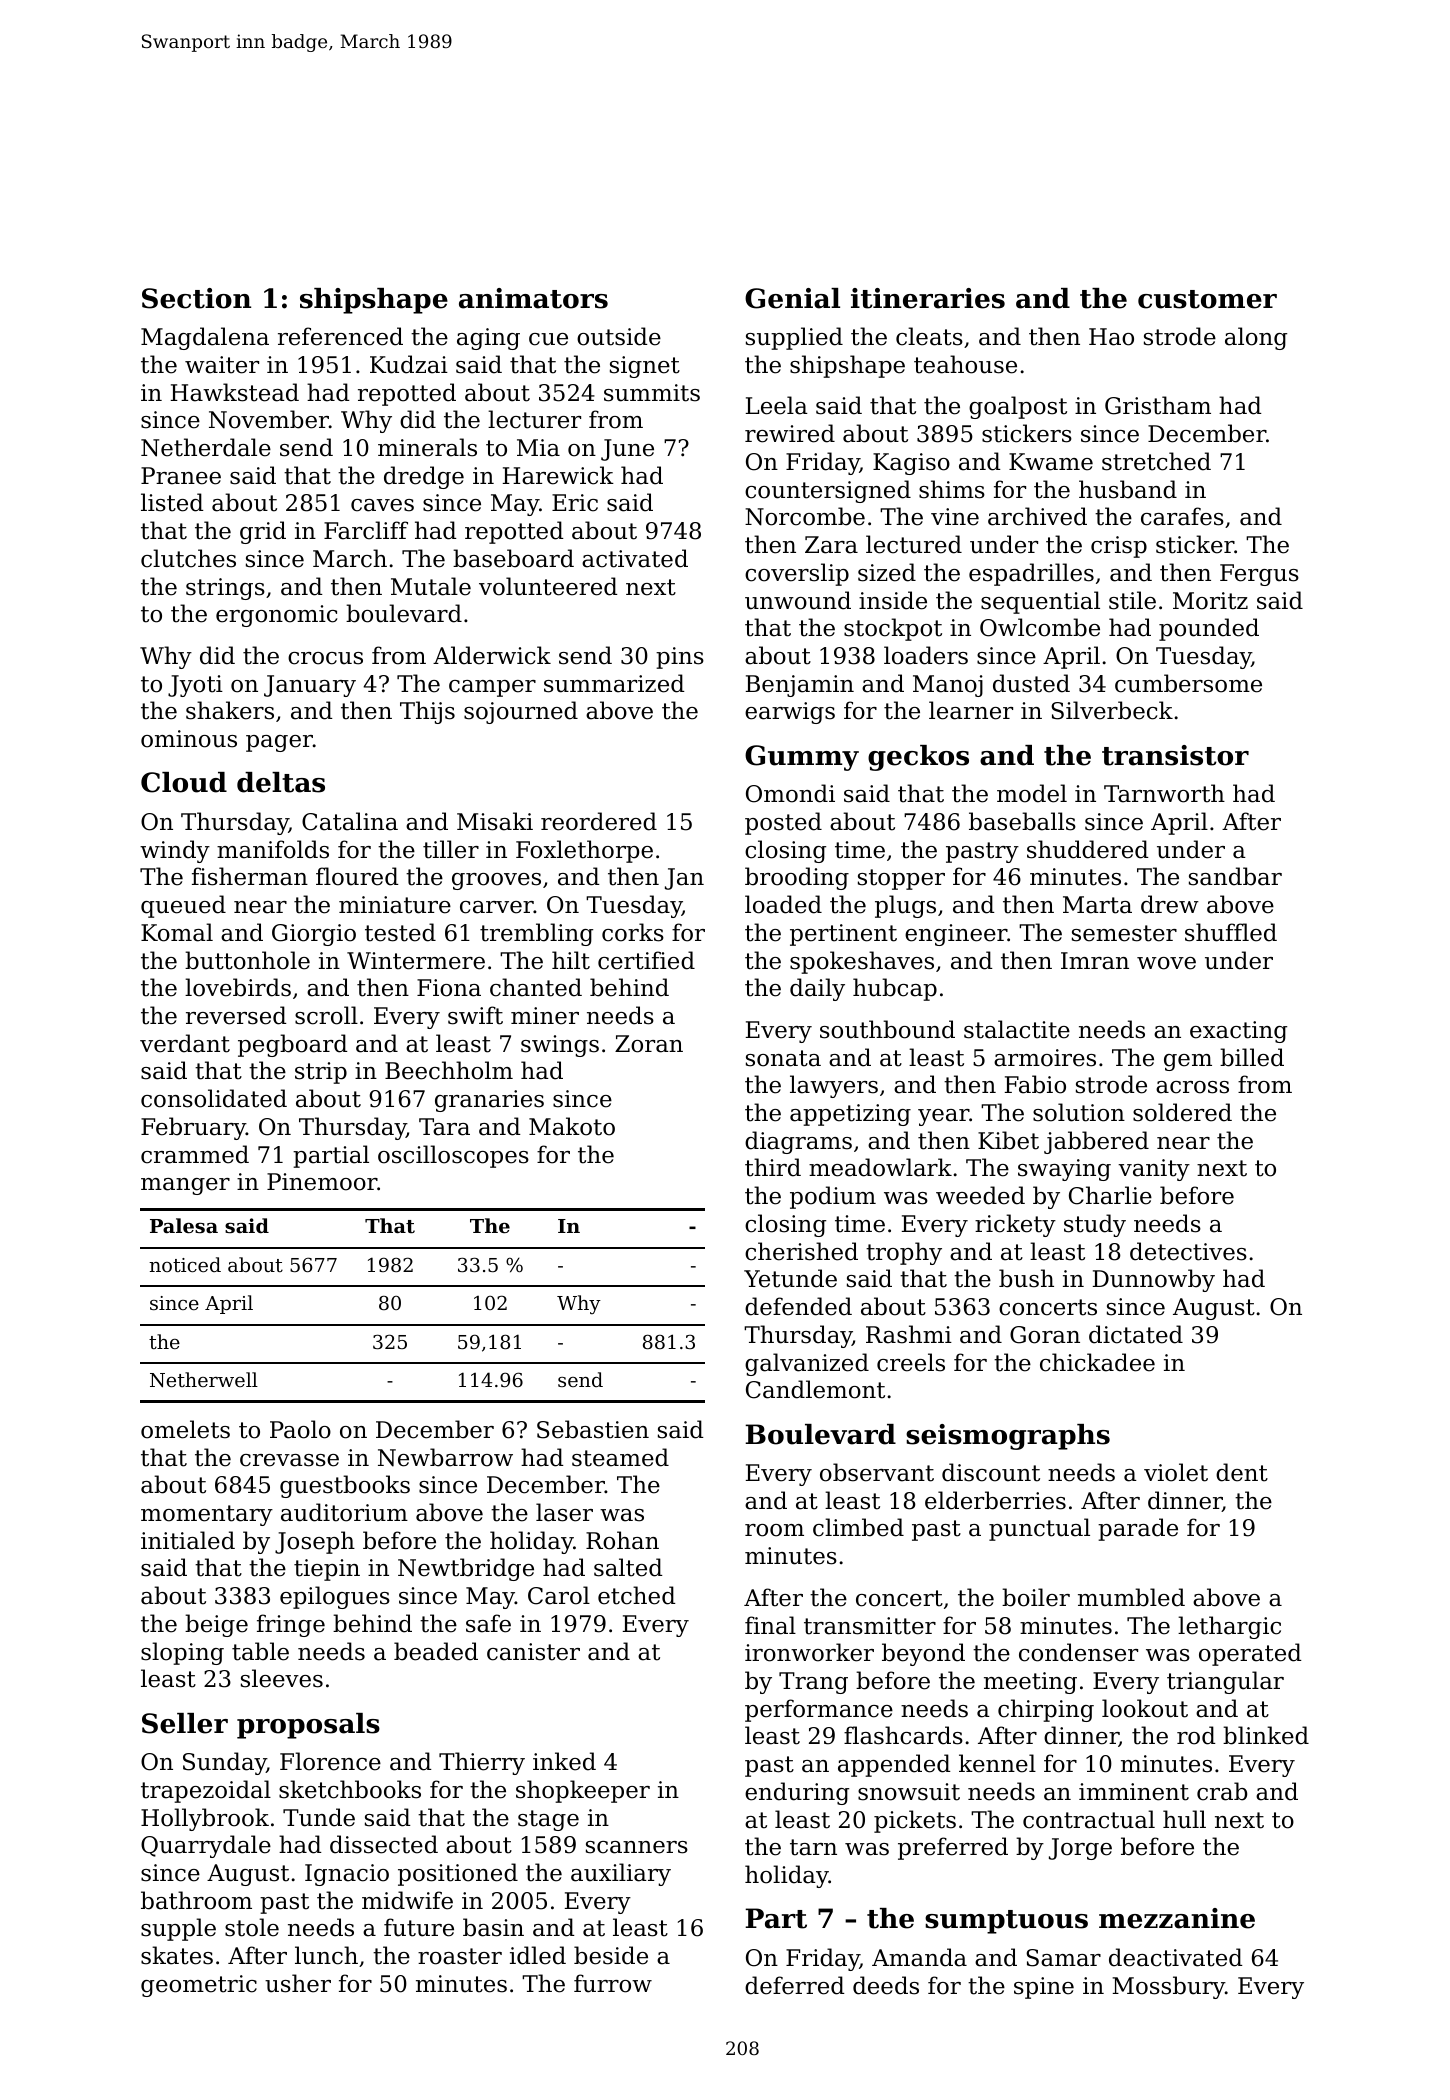  What do you see at coordinates (534, 419) in the image?
I see `lecturer` at bounding box center [534, 419].
